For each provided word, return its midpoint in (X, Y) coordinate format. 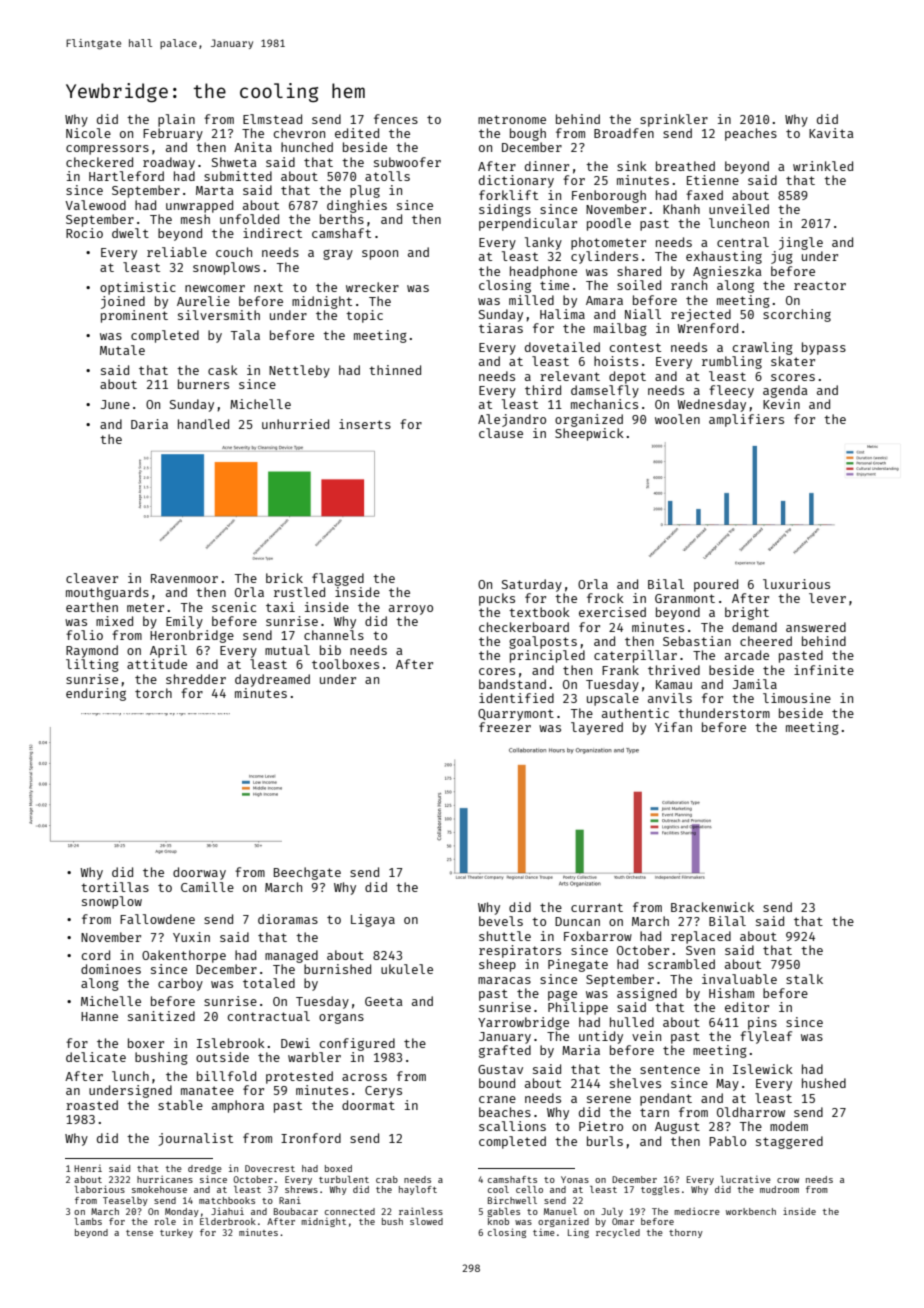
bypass (824, 348)
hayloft (418, 1190)
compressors (107, 150)
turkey (176, 1233)
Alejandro (512, 420)
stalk (804, 979)
